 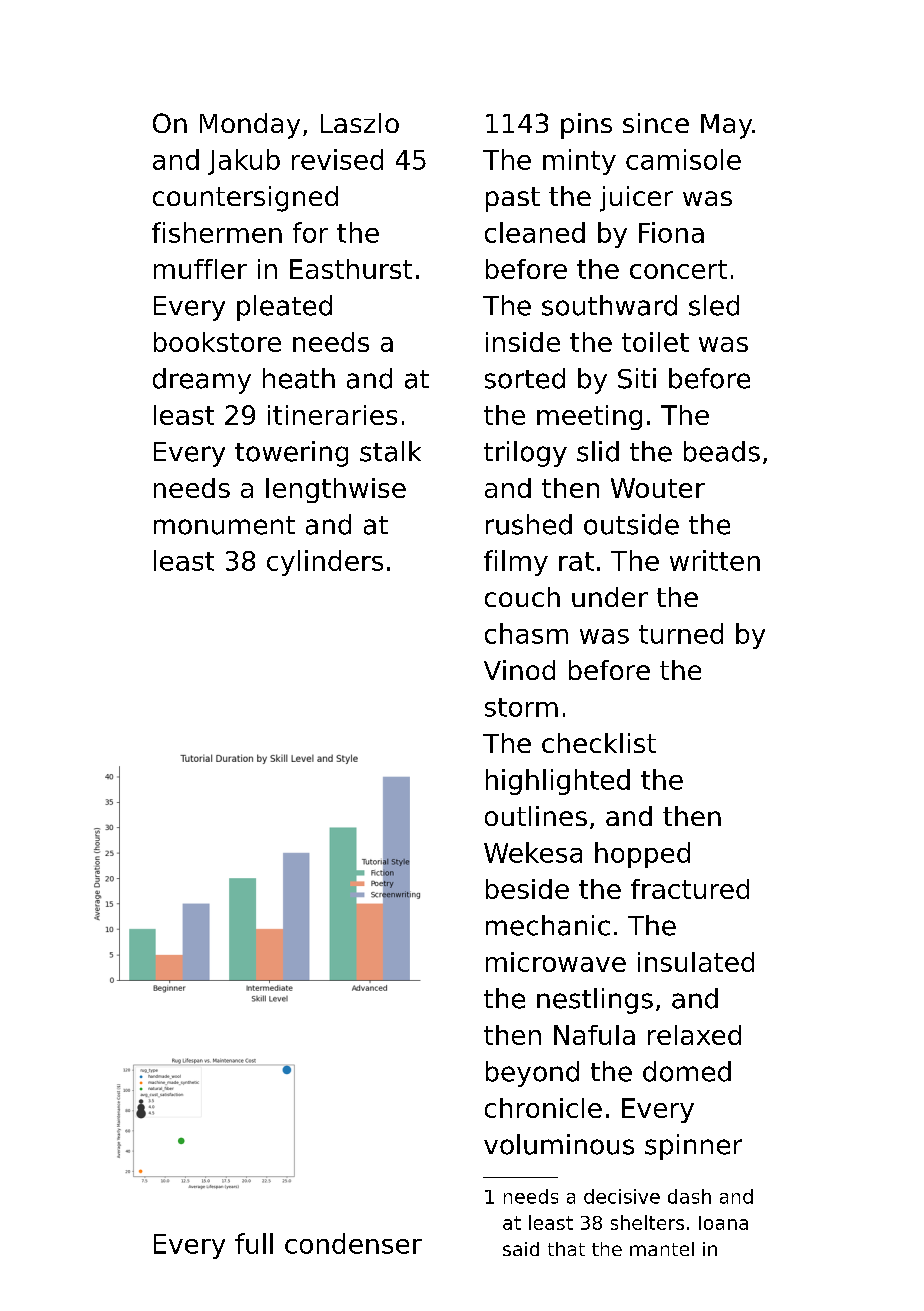 What do you see at coordinates (610, 597) in the document?
I see `under` at bounding box center [610, 597].
